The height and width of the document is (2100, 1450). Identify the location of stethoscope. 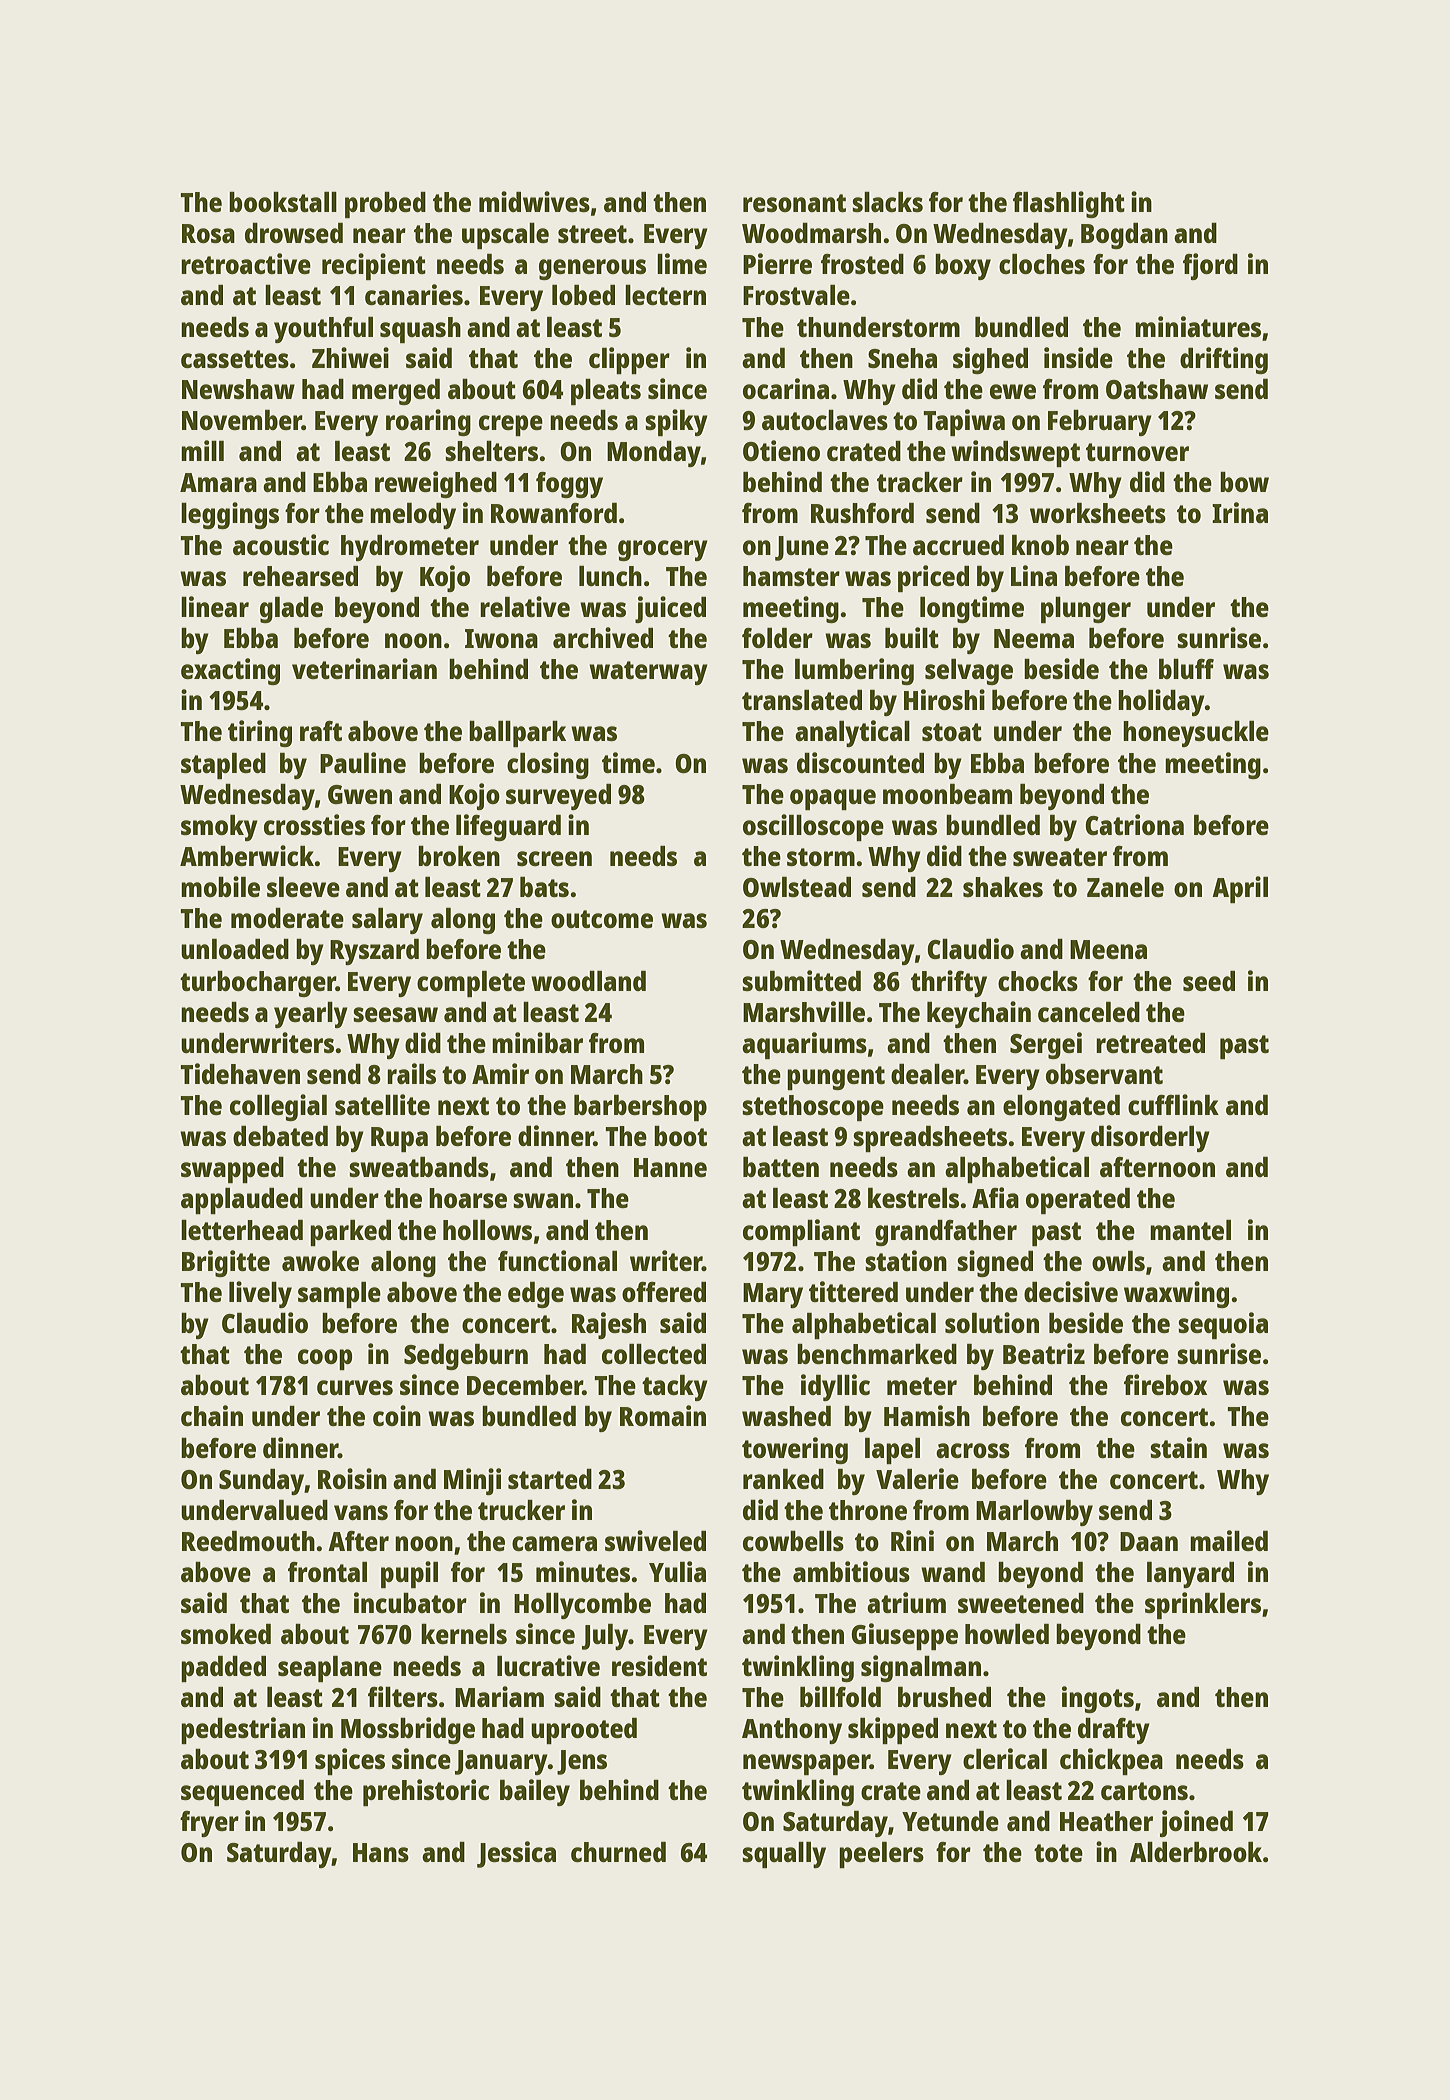
(813, 1108).
